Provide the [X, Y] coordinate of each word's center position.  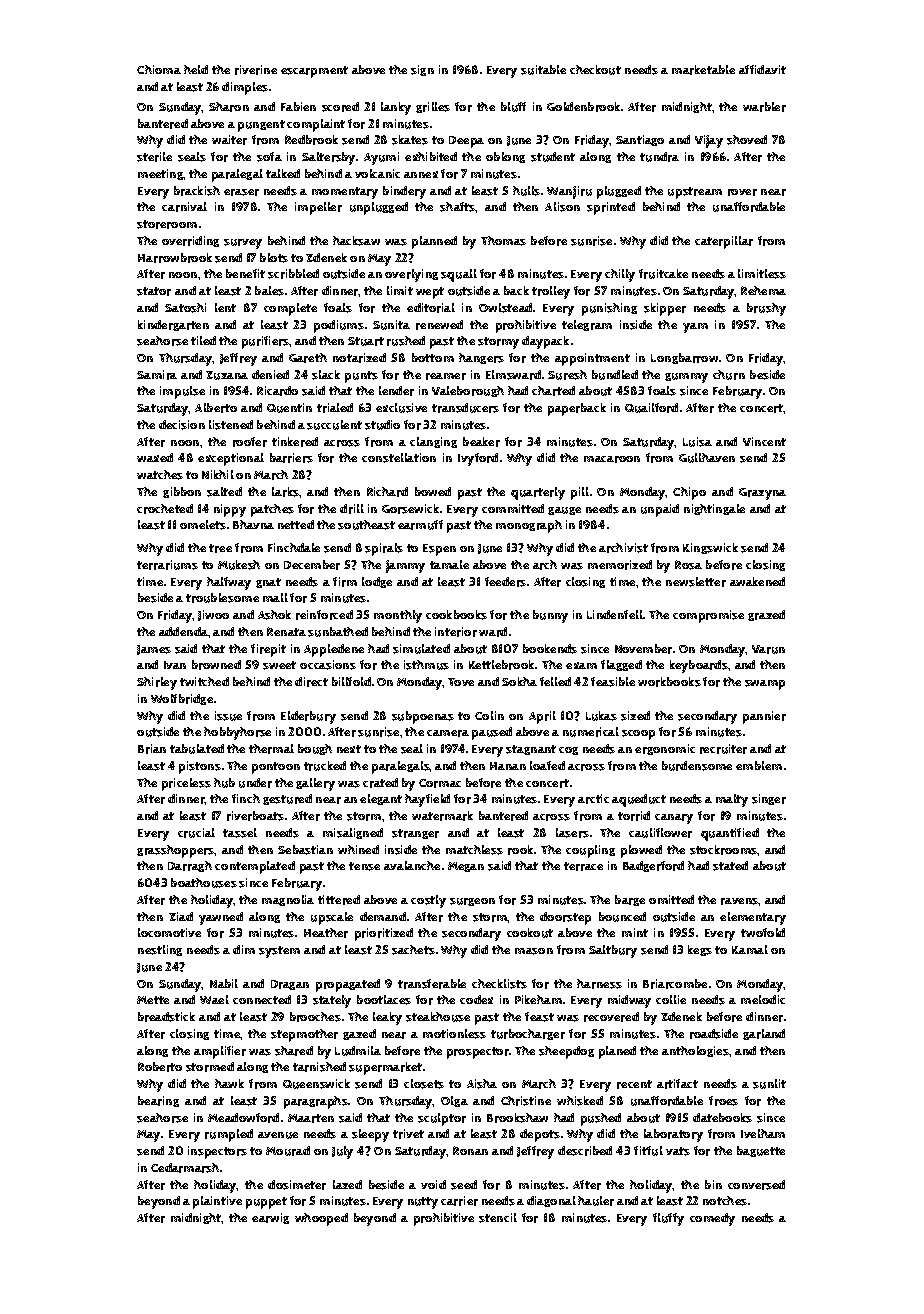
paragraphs [316, 1102]
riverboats [255, 816]
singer [769, 799]
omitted [671, 899]
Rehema [763, 290]
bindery [404, 192]
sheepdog [566, 1052]
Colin [489, 715]
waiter [229, 140]
